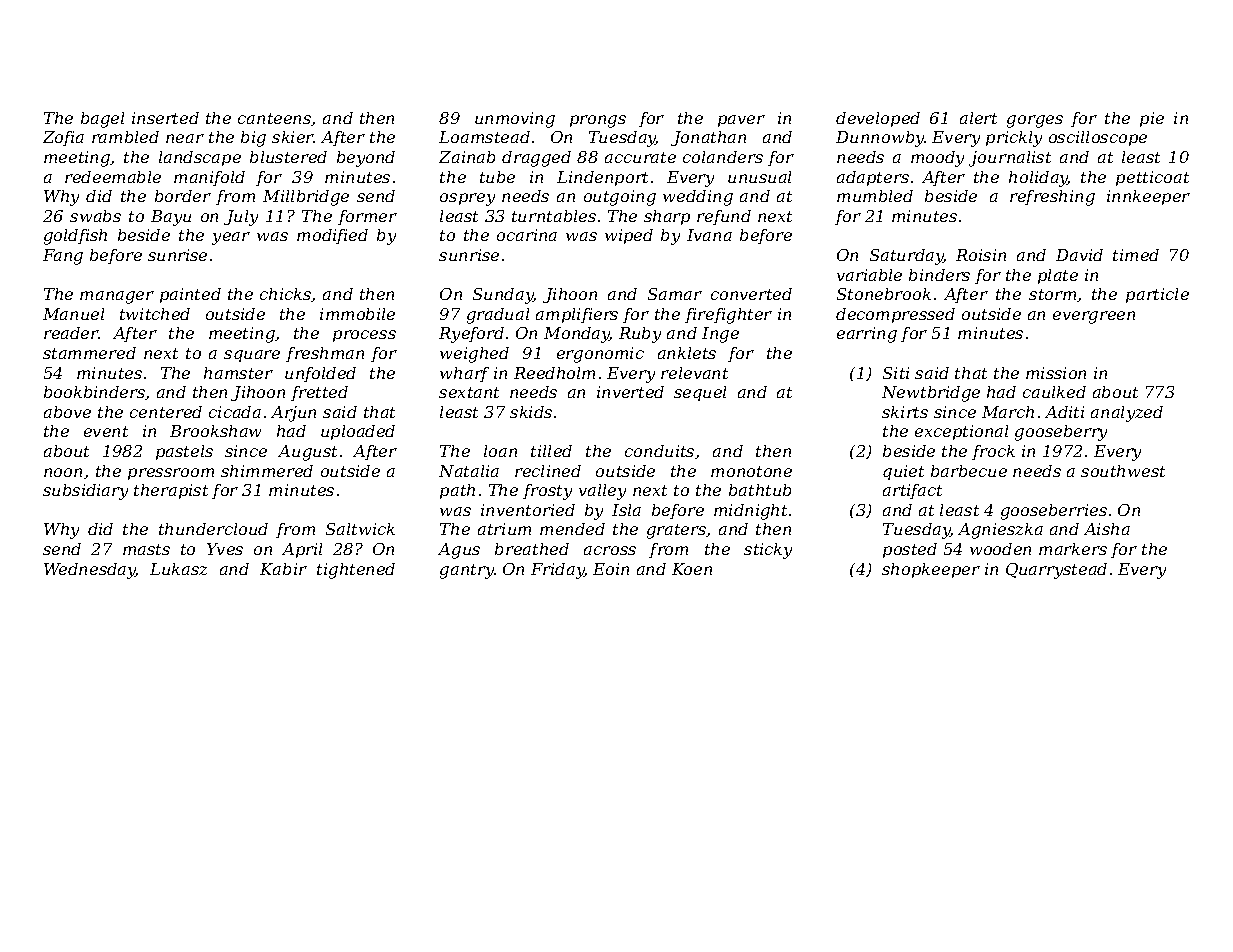 The height and width of the screenshot is (952, 1233). What do you see at coordinates (692, 569) in the screenshot?
I see `Koen` at bounding box center [692, 569].
